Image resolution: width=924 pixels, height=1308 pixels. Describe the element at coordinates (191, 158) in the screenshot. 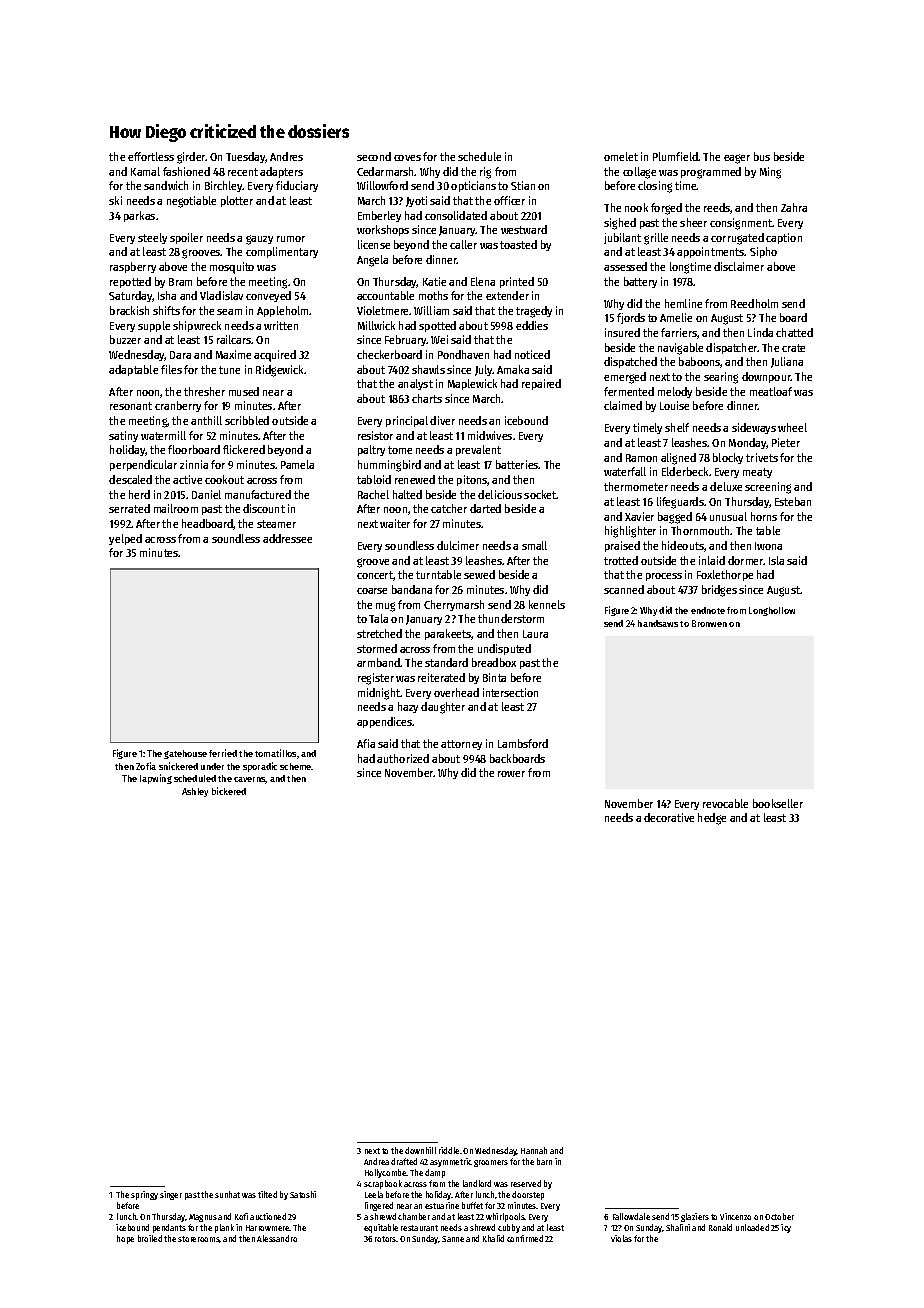

I see `girder` at that location.
